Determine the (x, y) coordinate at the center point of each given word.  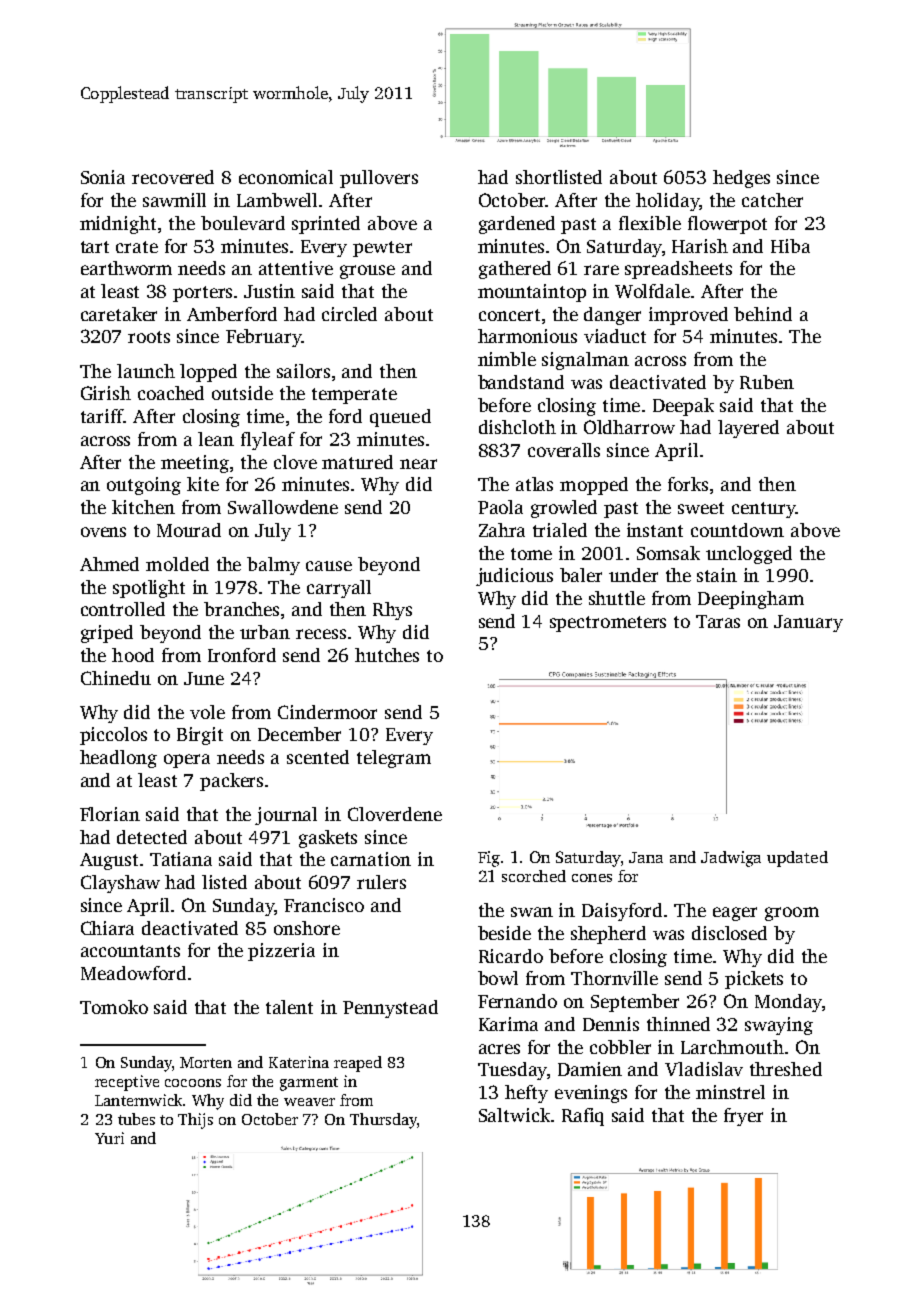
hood (133, 655)
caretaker (119, 314)
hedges (741, 179)
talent (289, 1007)
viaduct (615, 336)
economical (286, 177)
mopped (594, 486)
